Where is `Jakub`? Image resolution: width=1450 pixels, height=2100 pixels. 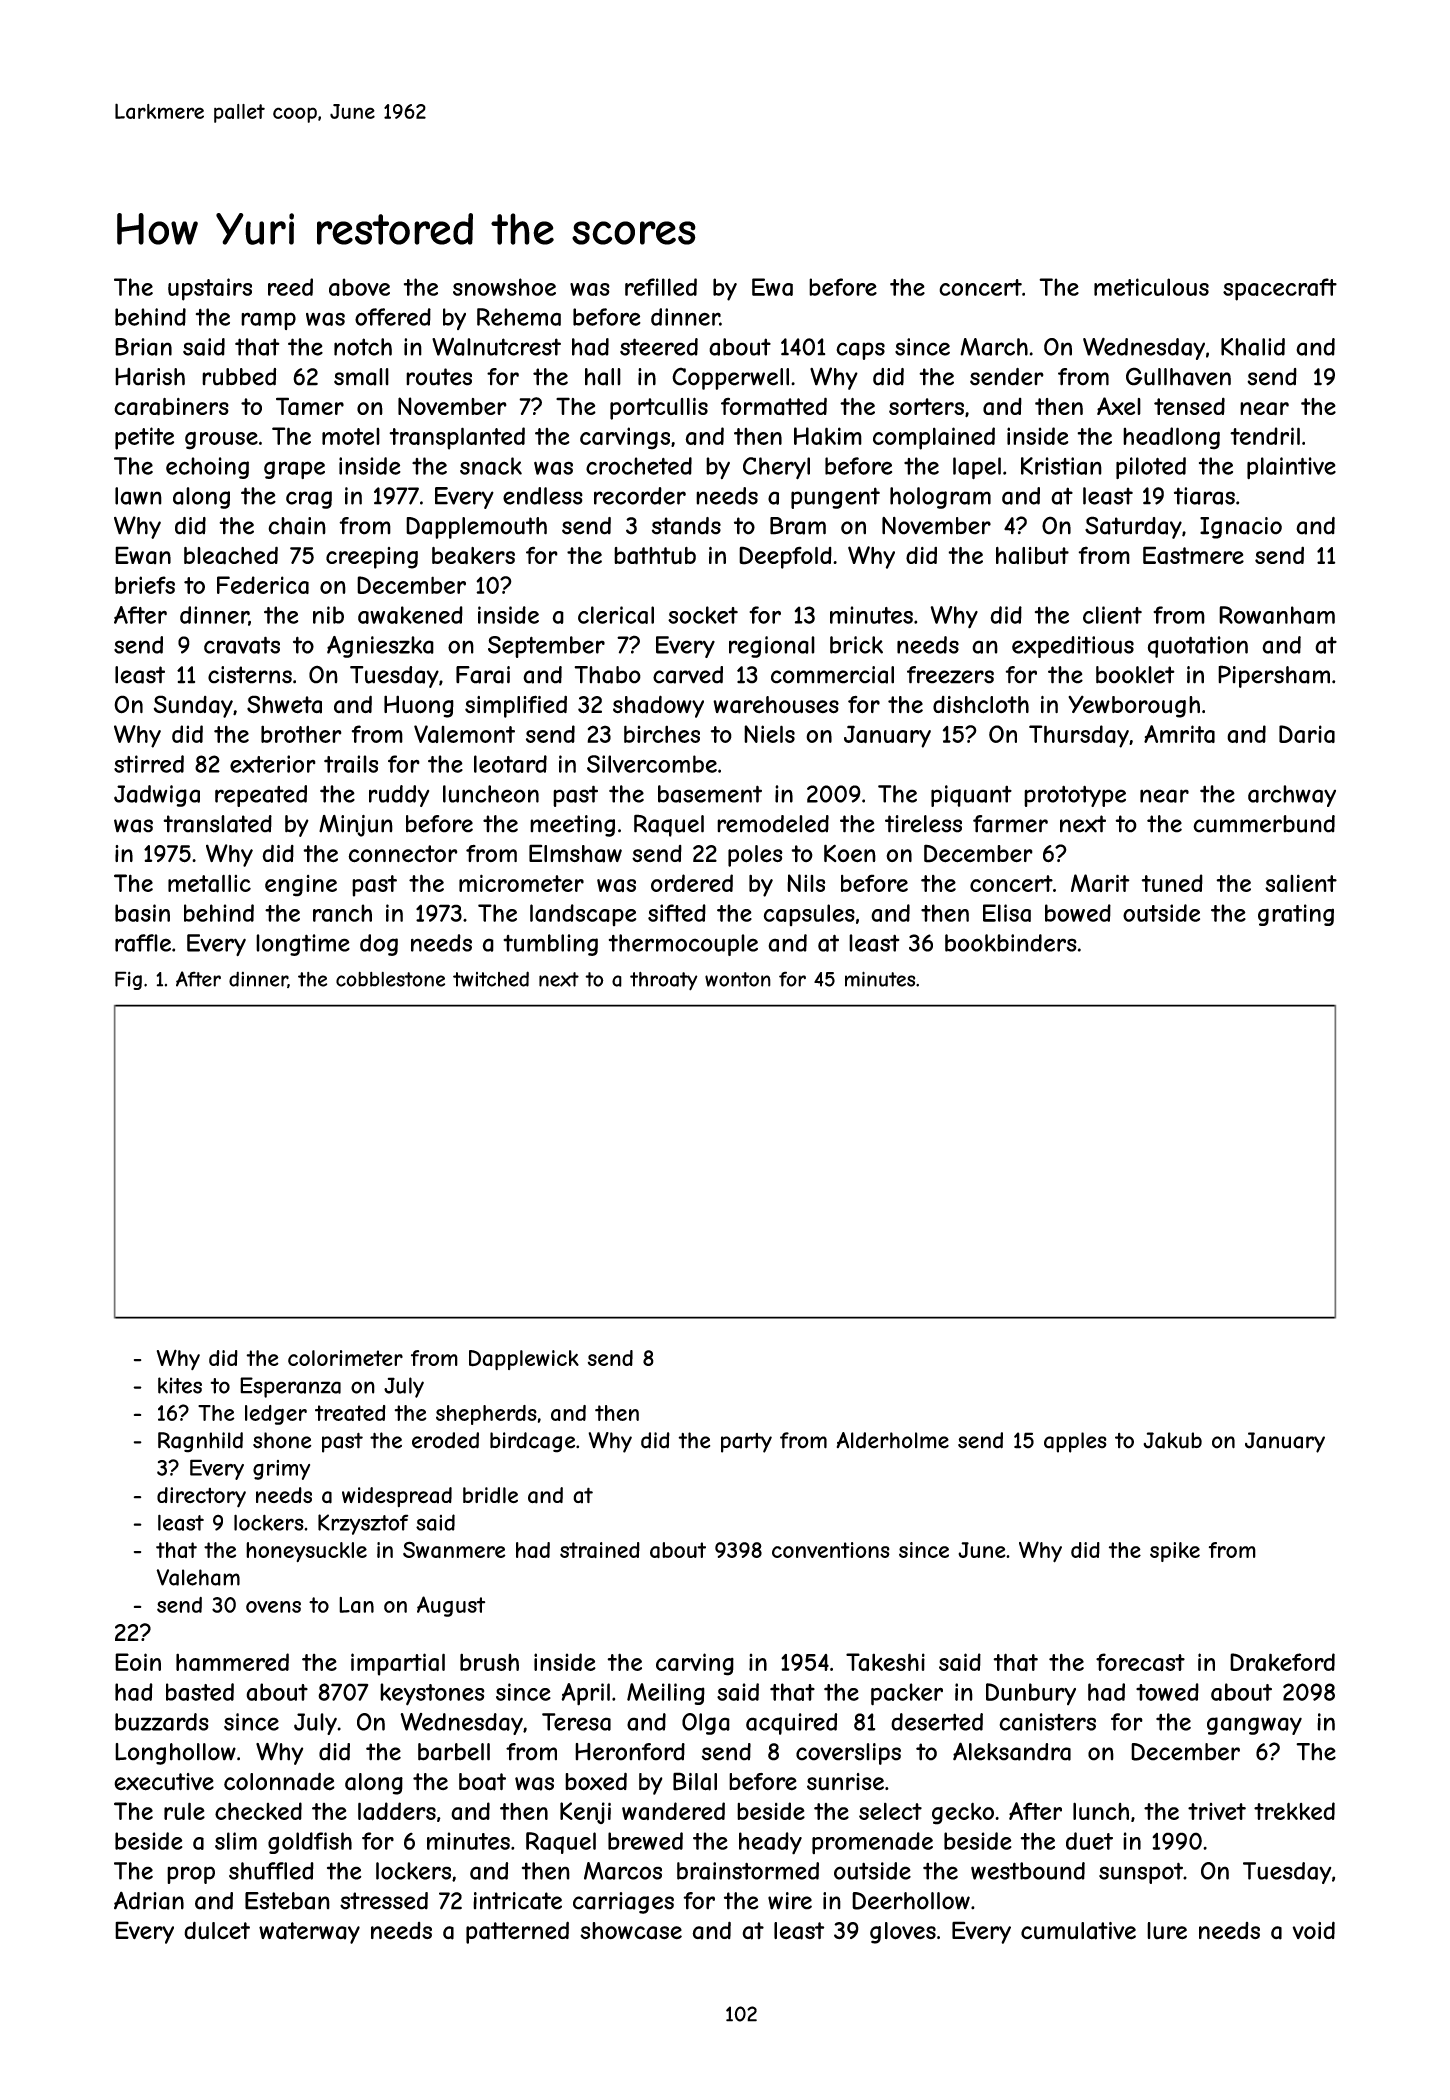
Jakub is located at coordinates (1172, 1440).
